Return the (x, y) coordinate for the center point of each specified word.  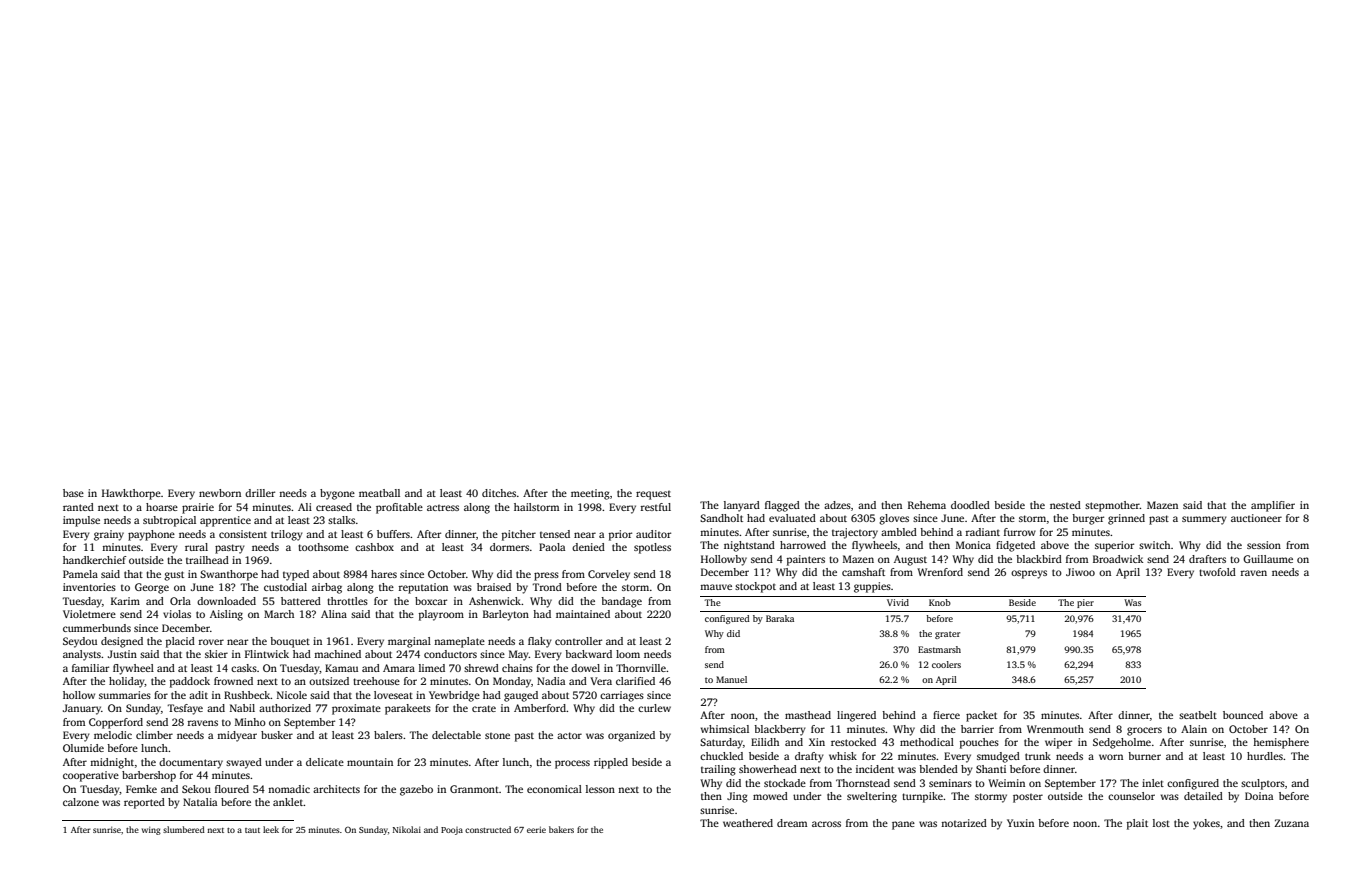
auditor (653, 534)
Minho (250, 722)
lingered (856, 716)
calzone (81, 802)
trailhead (207, 560)
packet (981, 716)
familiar (90, 668)
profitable (399, 508)
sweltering (872, 797)
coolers (946, 664)
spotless (652, 548)
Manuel (731, 679)
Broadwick (1118, 559)
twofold (1217, 572)
